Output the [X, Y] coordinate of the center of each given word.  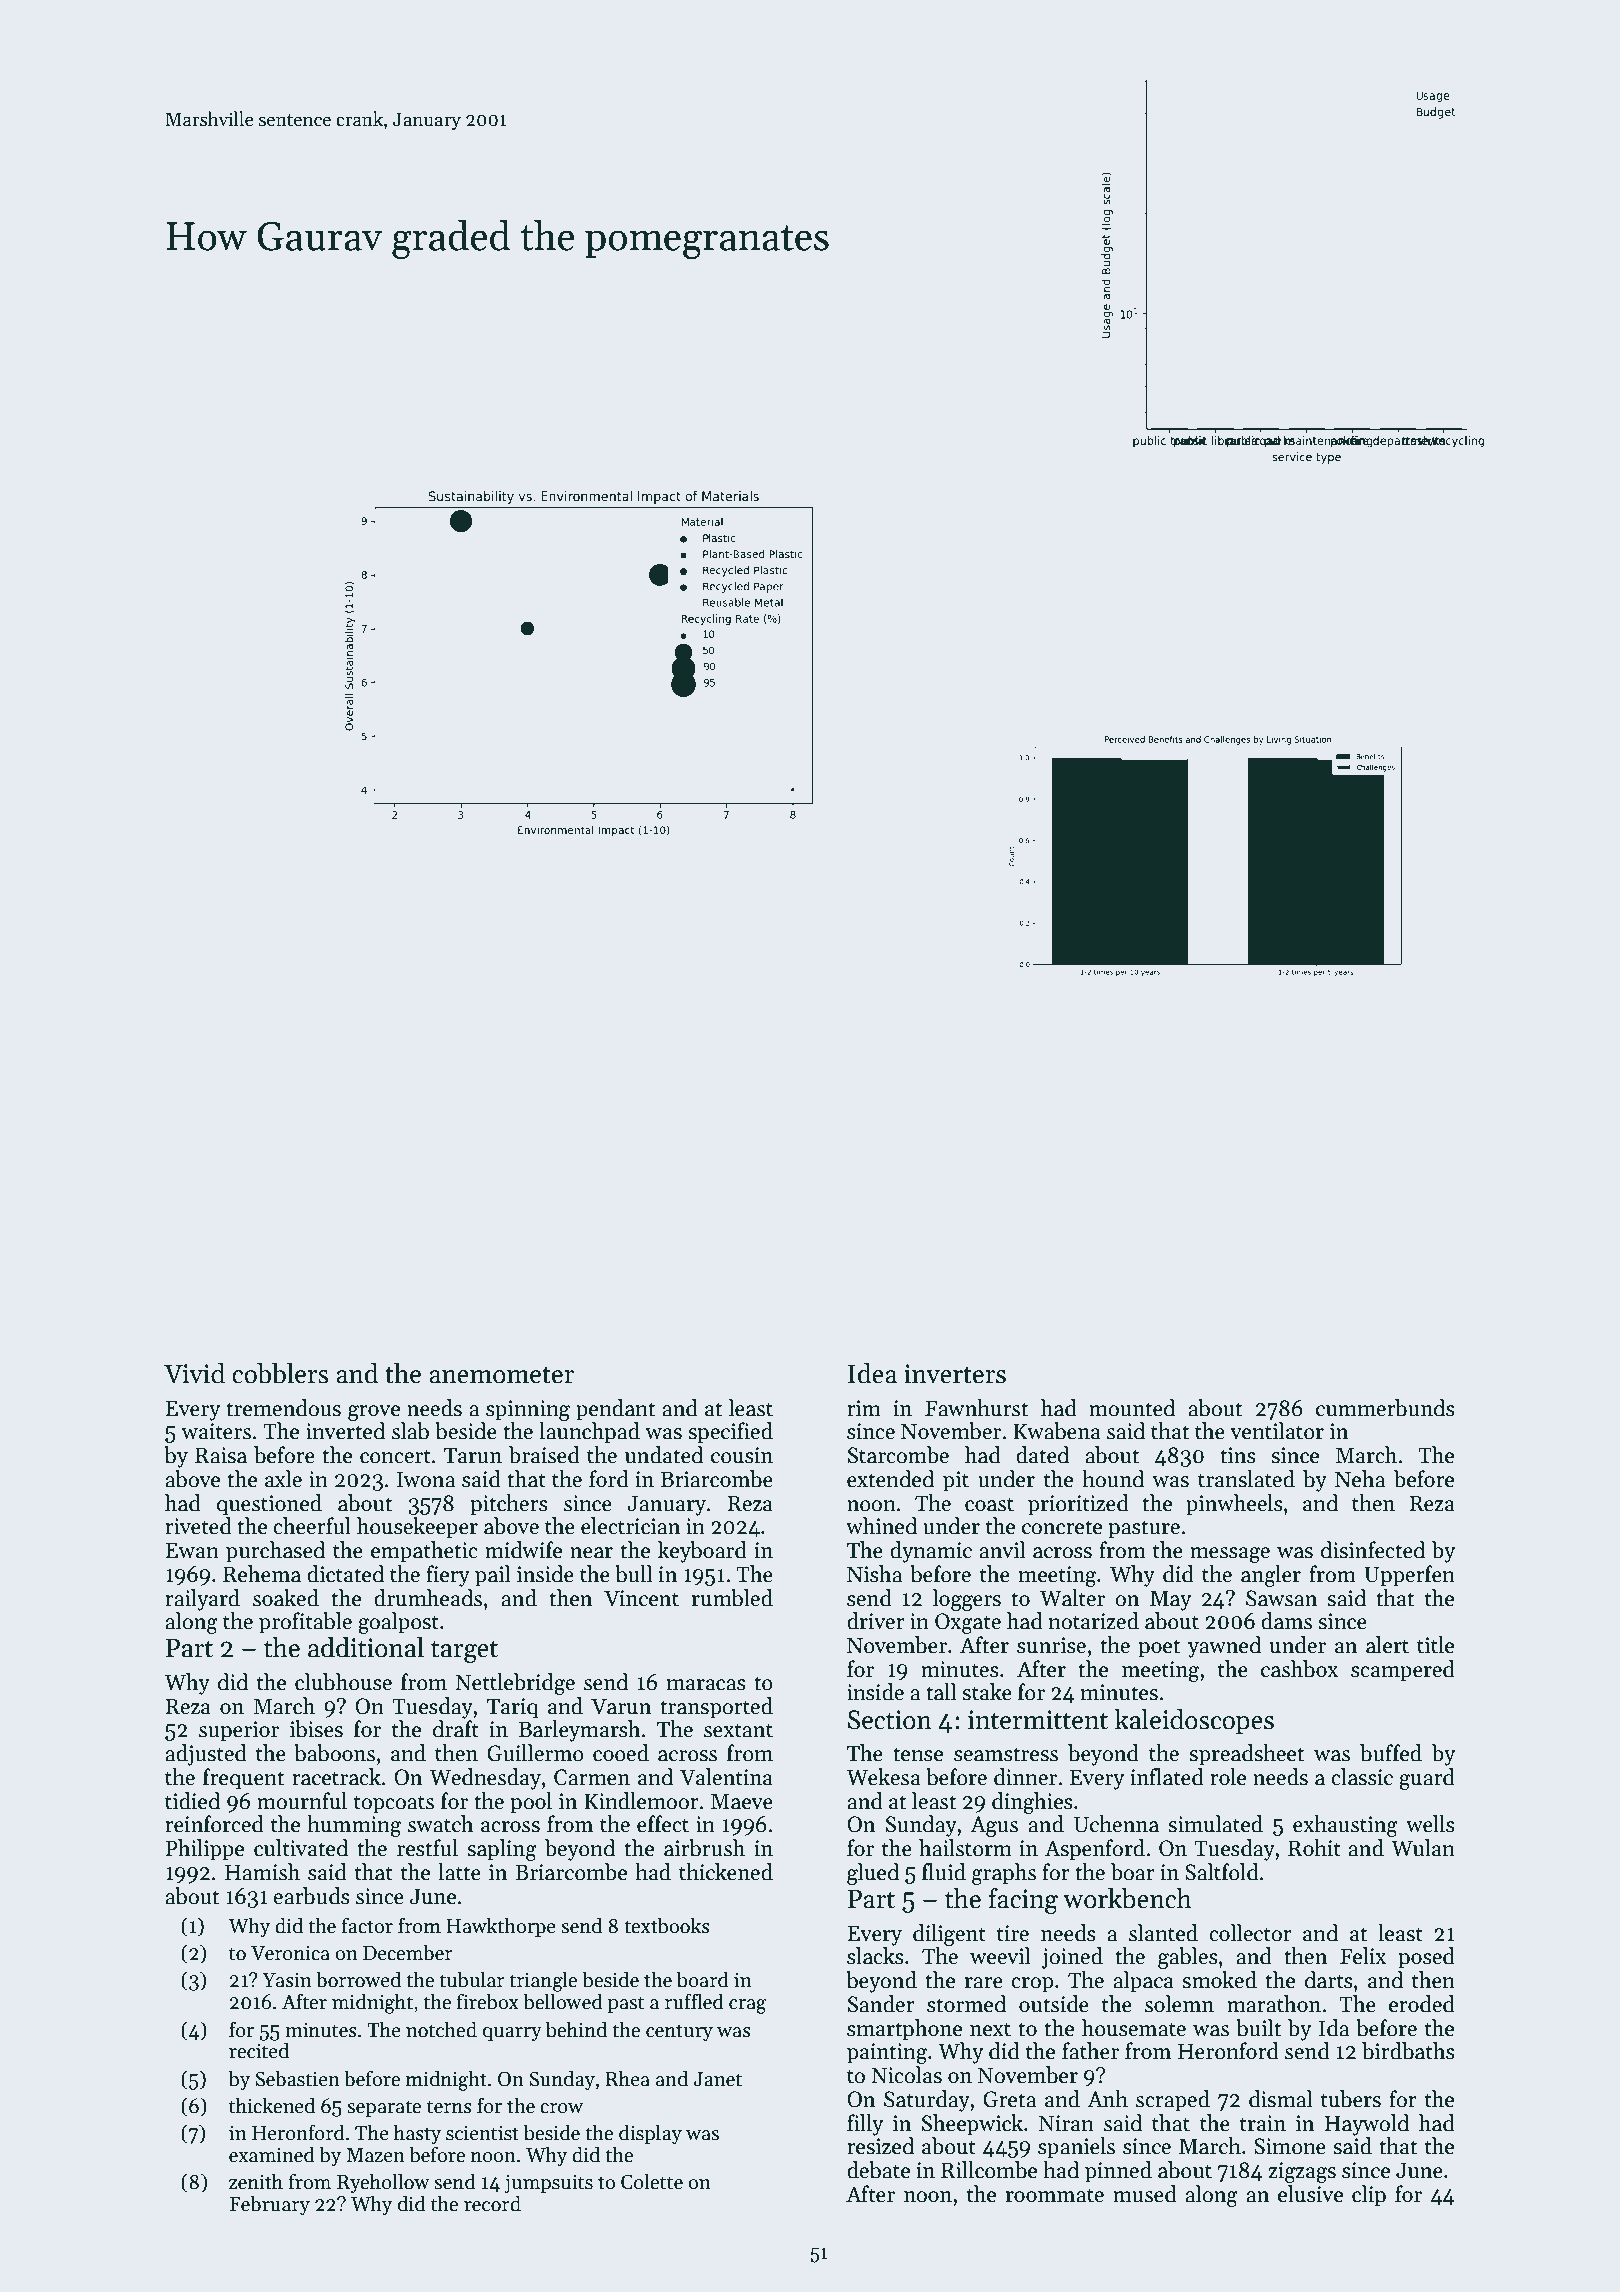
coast [989, 1504]
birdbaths [1408, 2051]
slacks [875, 1956]
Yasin [286, 1980]
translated [1246, 1479]
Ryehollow [383, 2183]
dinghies [1032, 1803]
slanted [1163, 1933]
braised [544, 1455]
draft [456, 1729]
